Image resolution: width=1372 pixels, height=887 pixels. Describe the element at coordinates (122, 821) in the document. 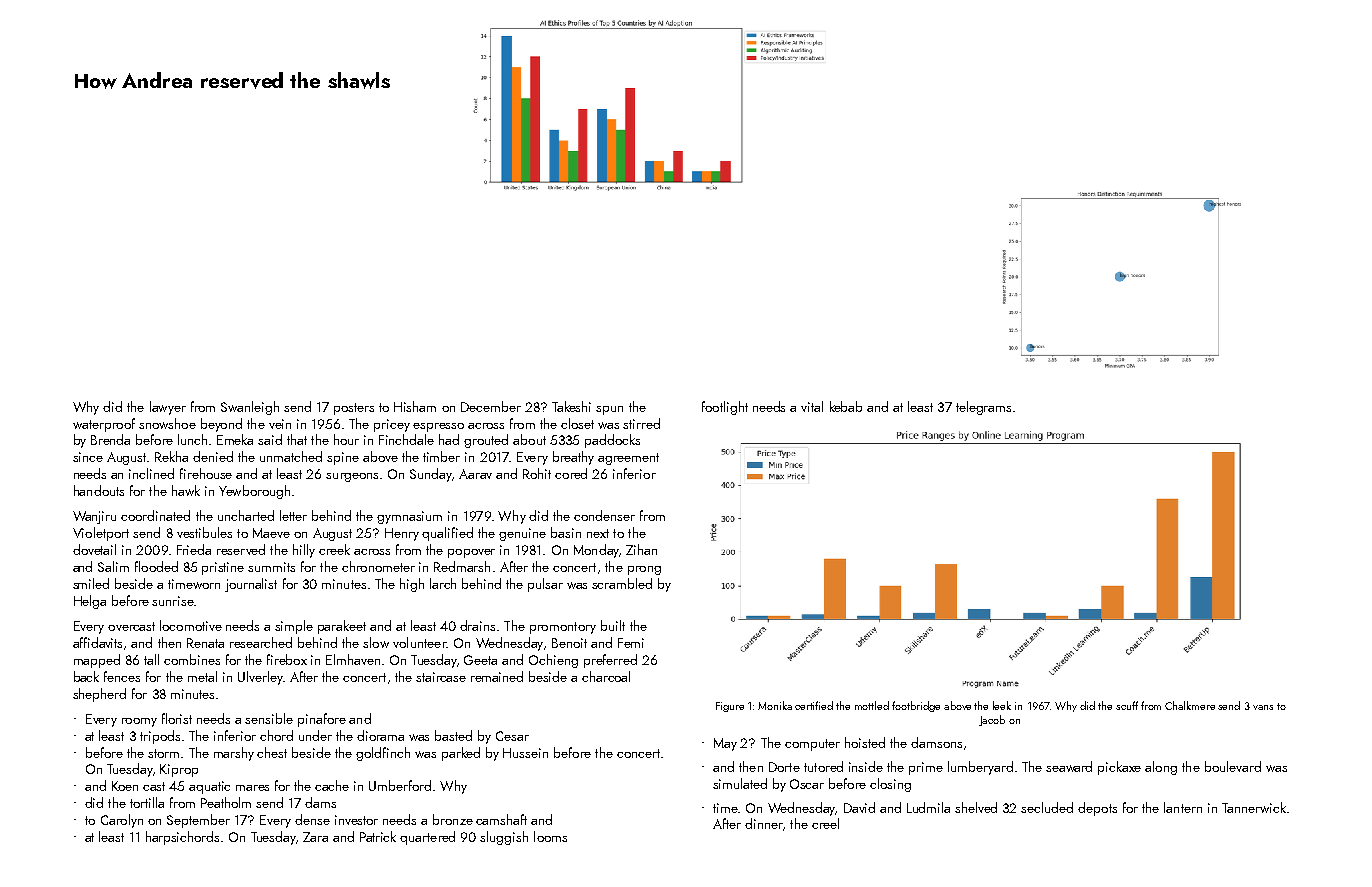

I see `Carolyn` at that location.
